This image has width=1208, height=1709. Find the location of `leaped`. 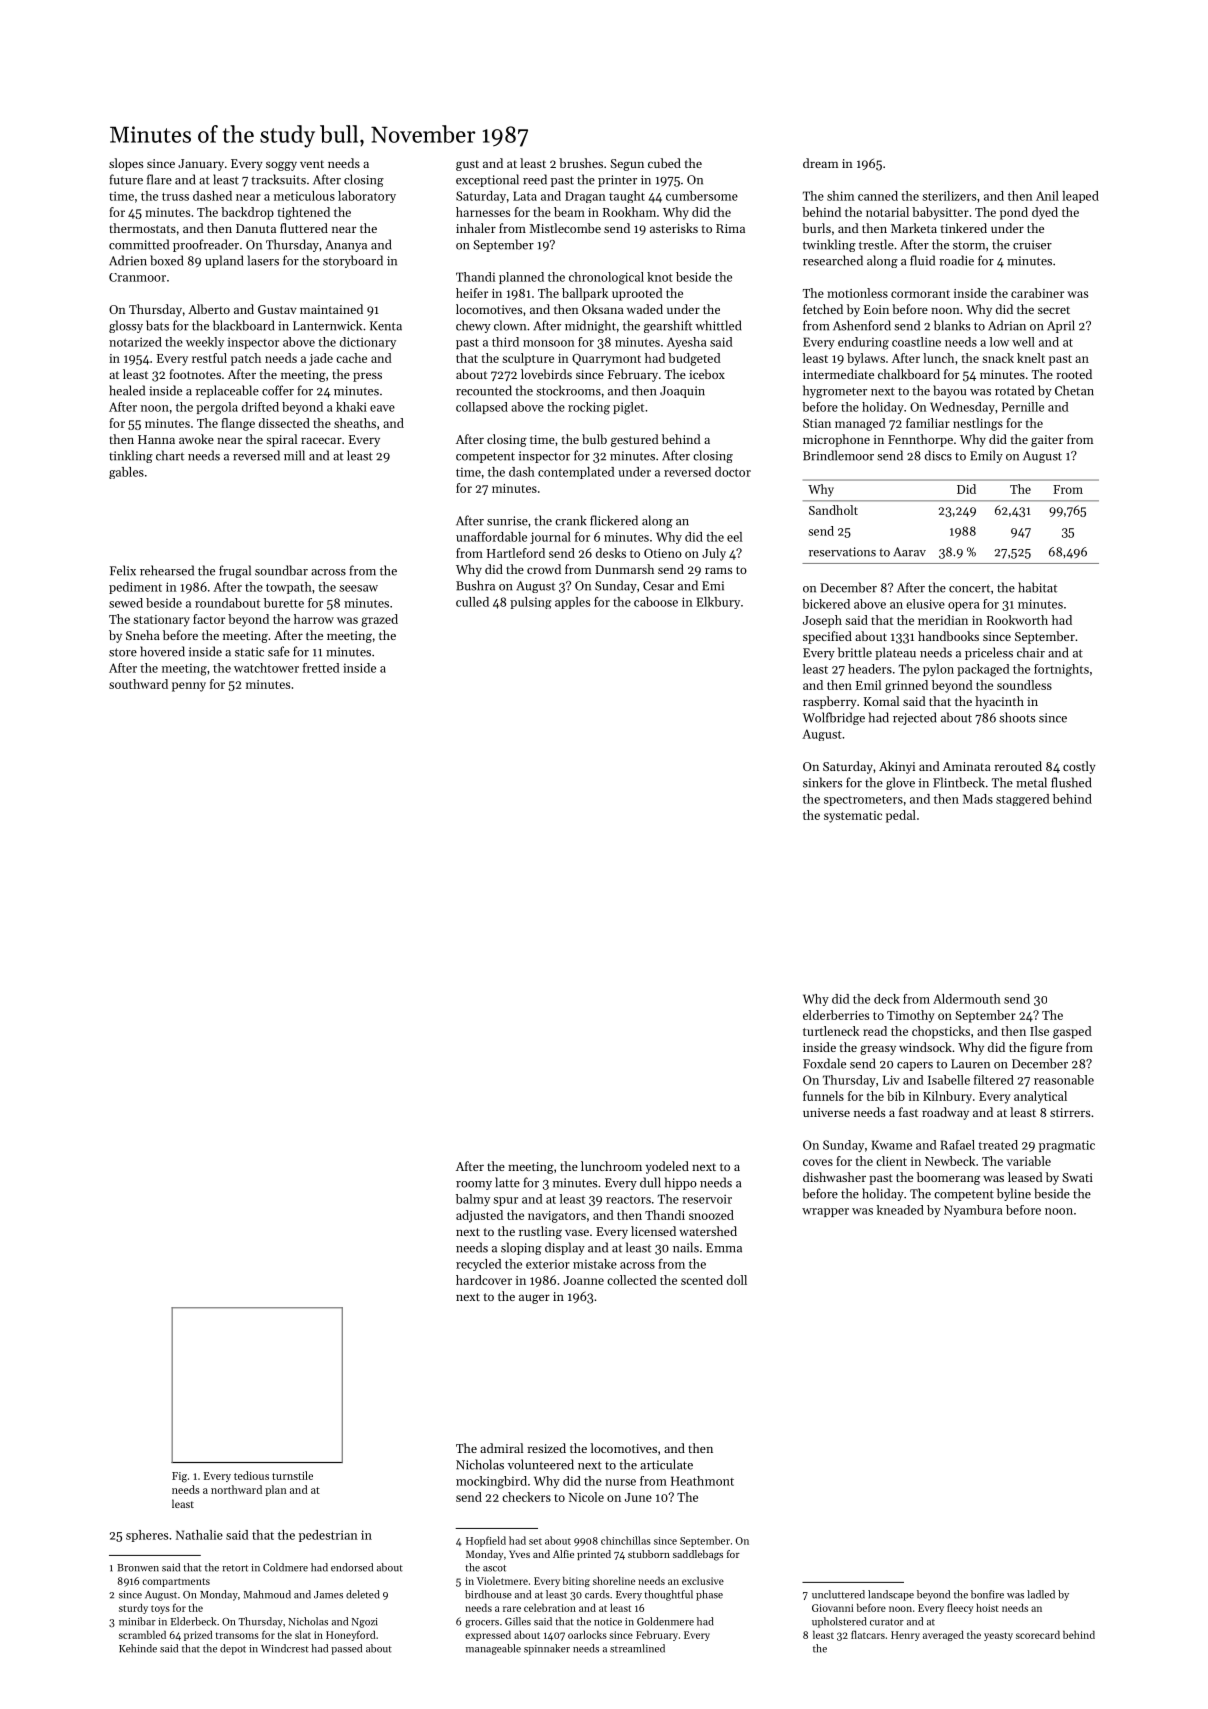

leaped is located at coordinates (1080, 197).
